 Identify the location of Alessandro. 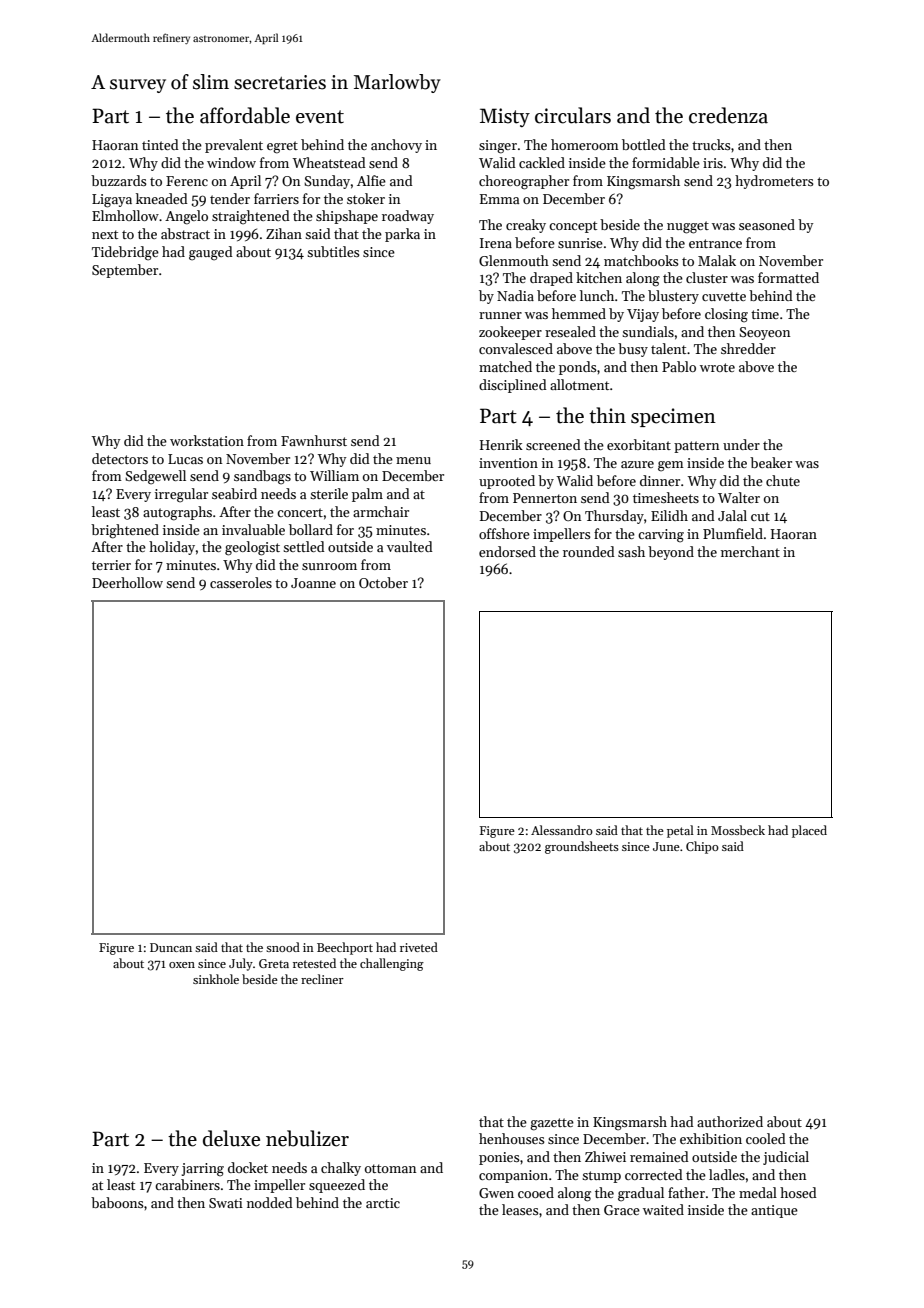
(562, 830).
